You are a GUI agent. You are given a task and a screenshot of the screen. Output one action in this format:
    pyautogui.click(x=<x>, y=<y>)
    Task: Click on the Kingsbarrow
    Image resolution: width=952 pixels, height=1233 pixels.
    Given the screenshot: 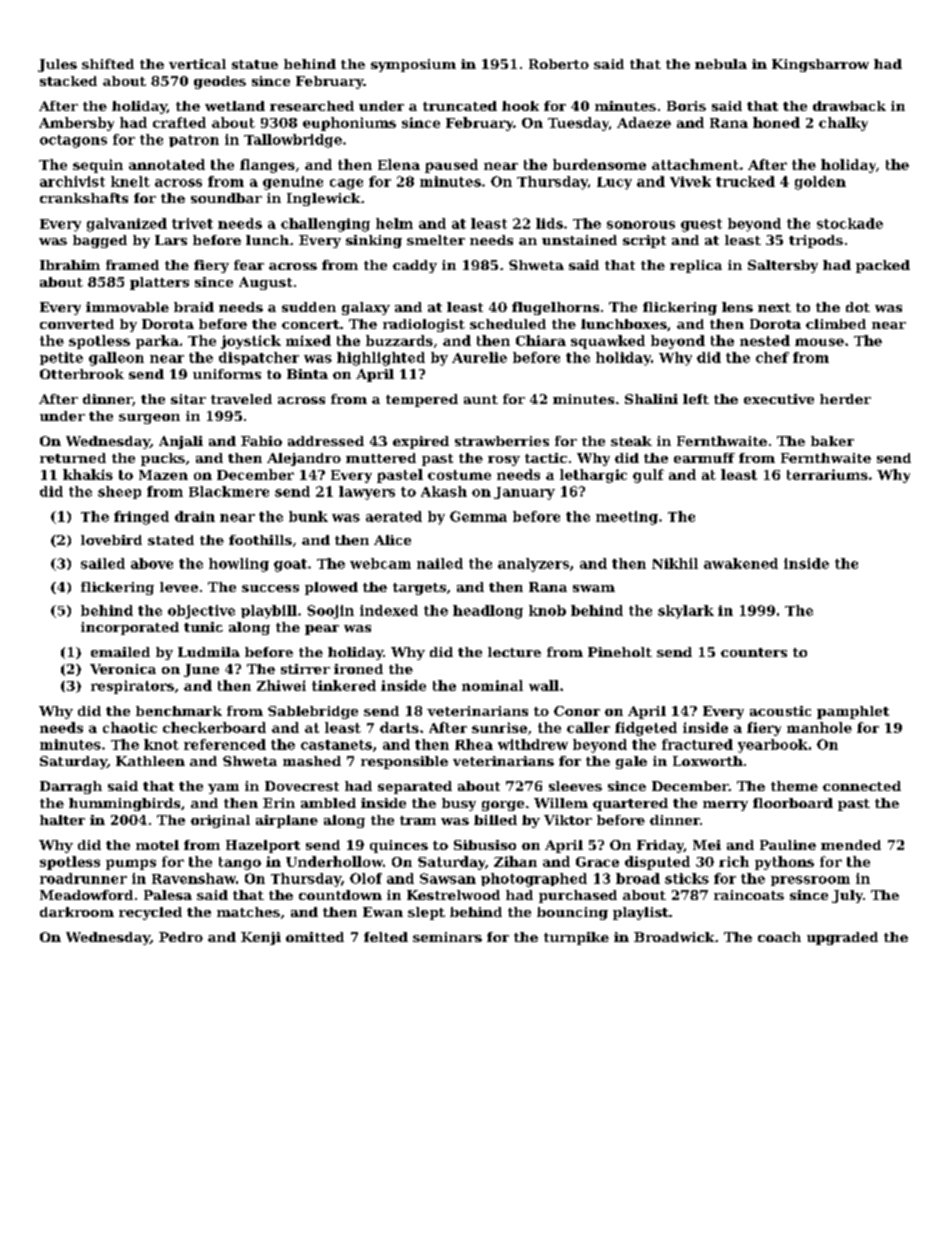 What is the action you would take?
    pyautogui.click(x=820, y=65)
